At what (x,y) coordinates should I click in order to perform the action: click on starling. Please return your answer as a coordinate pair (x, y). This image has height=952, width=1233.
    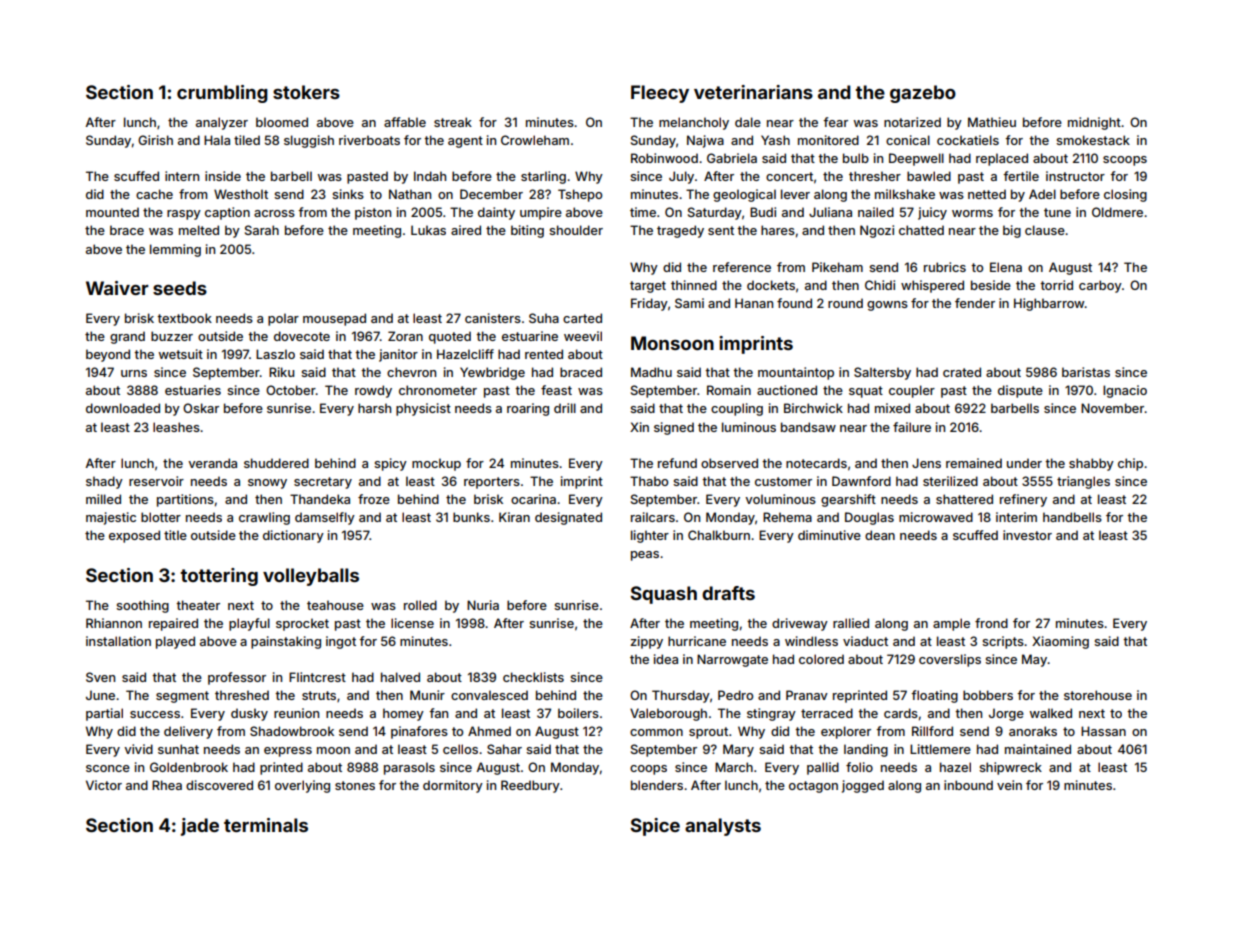
    Looking at the image, I should click on (543, 177).
